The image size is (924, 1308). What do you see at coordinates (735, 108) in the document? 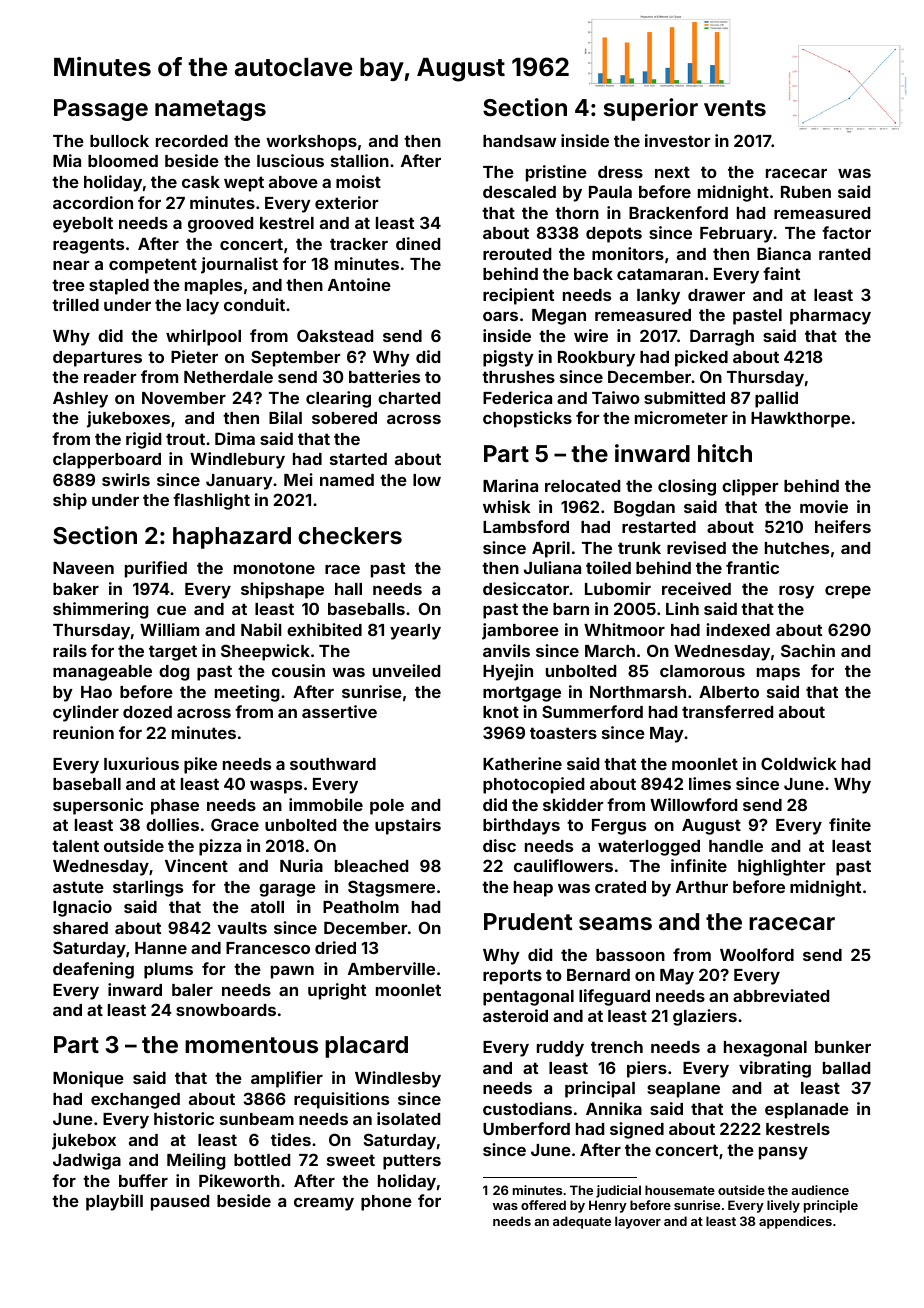
I see `vents` at bounding box center [735, 108].
